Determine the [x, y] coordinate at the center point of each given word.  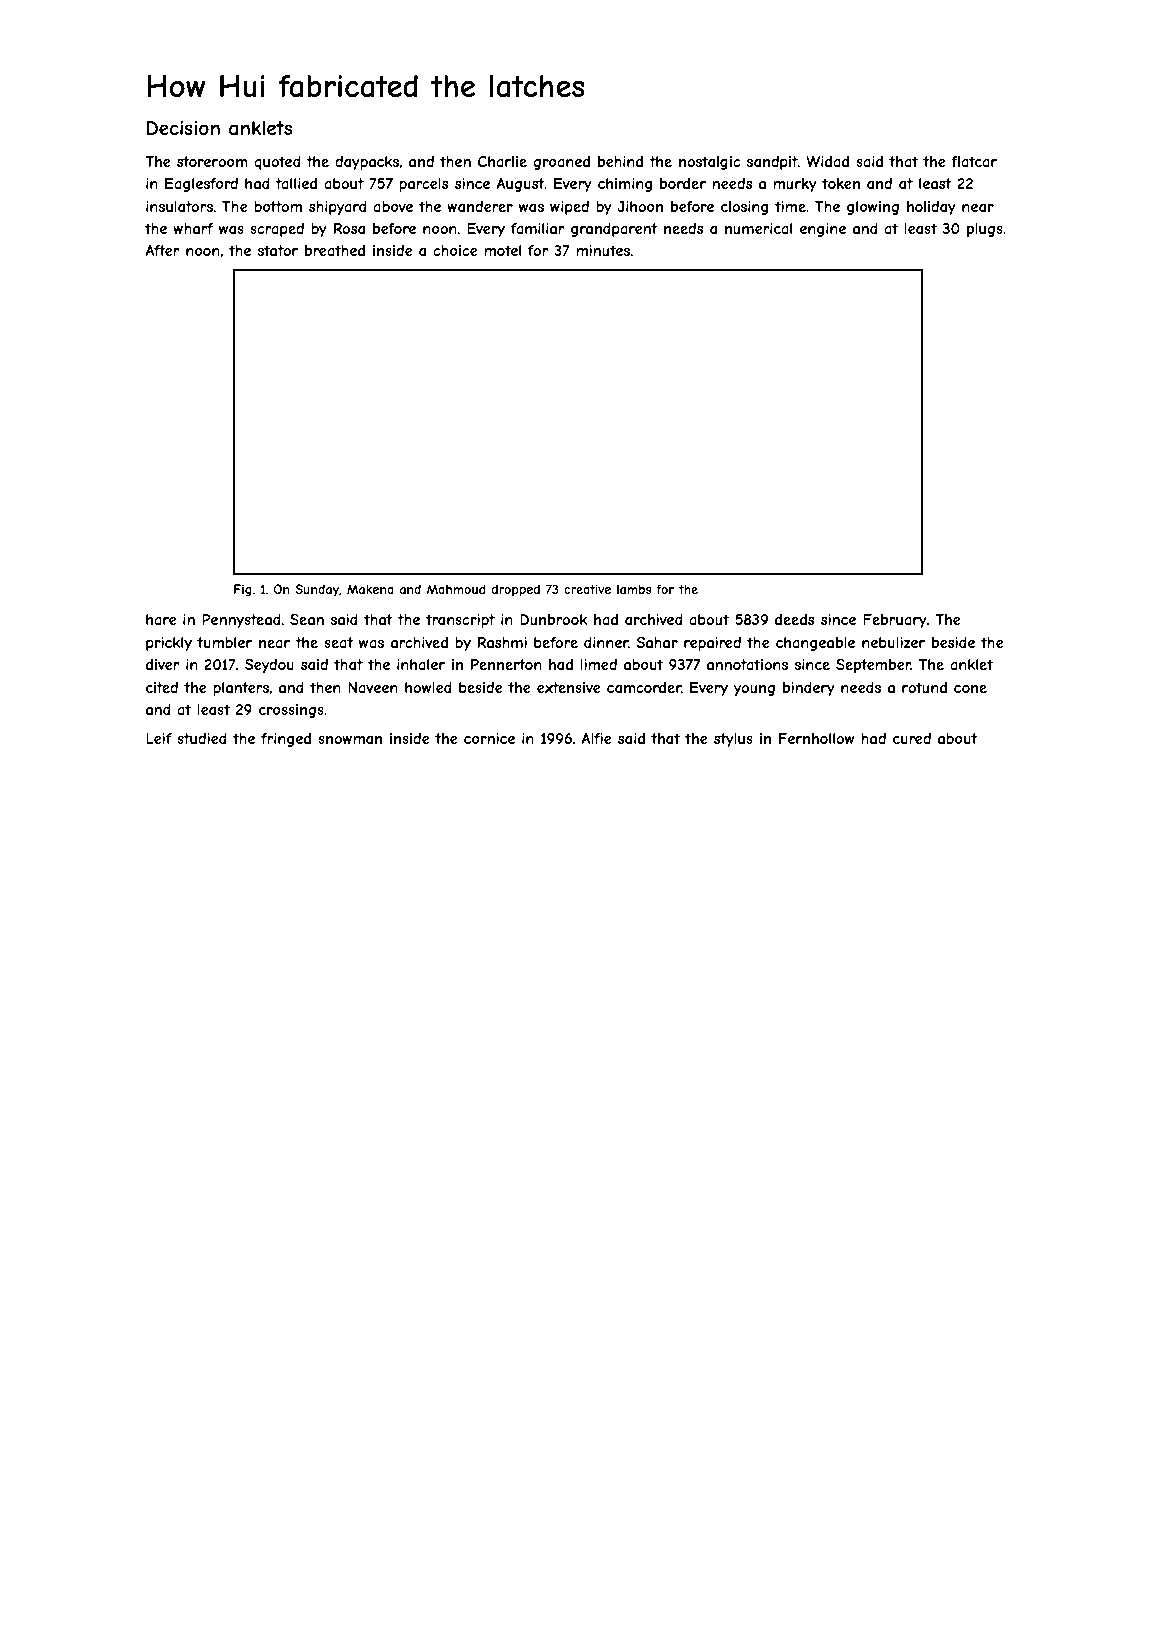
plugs [985, 230]
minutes [603, 250]
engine [823, 230]
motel [502, 250]
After [162, 250]
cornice [489, 738]
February [895, 621]
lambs [634, 589]
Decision [183, 128]
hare [161, 619]
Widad [827, 161]
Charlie [502, 161]
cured [912, 738]
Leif [159, 738]
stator [278, 250]
